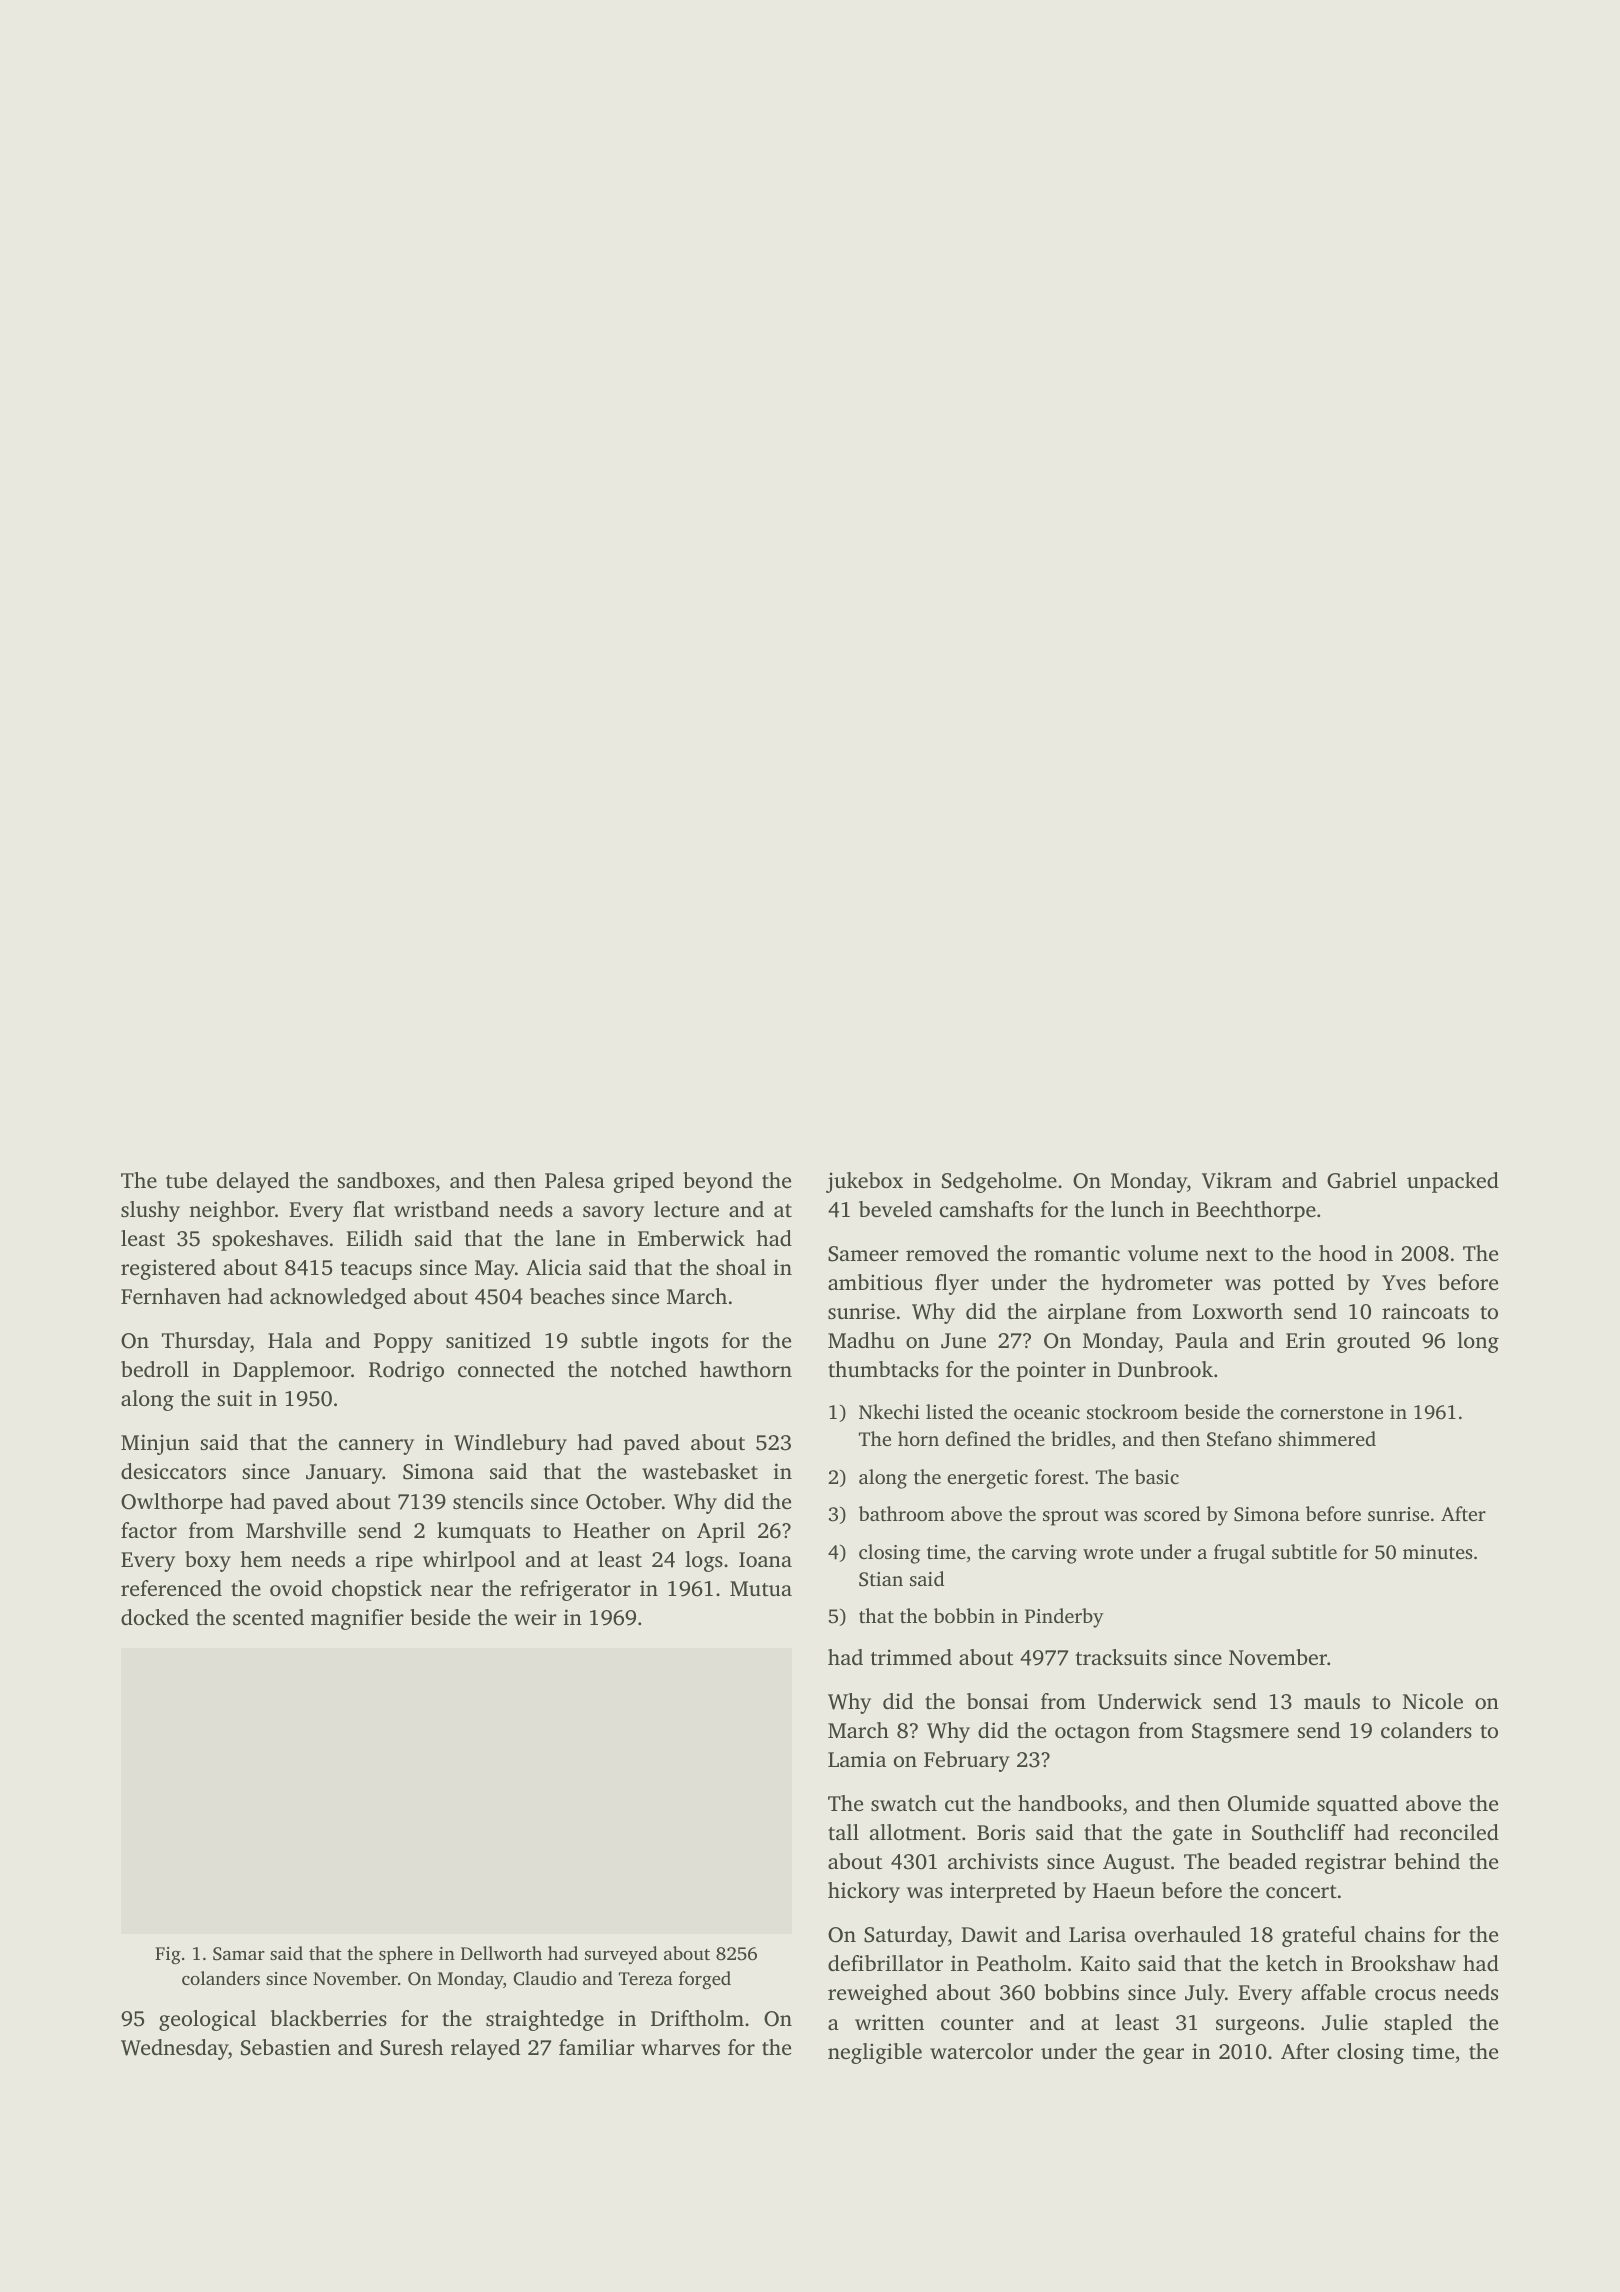 Image resolution: width=1620 pixels, height=2292 pixels. What do you see at coordinates (1453, 1182) in the screenshot?
I see `unpacked` at bounding box center [1453, 1182].
